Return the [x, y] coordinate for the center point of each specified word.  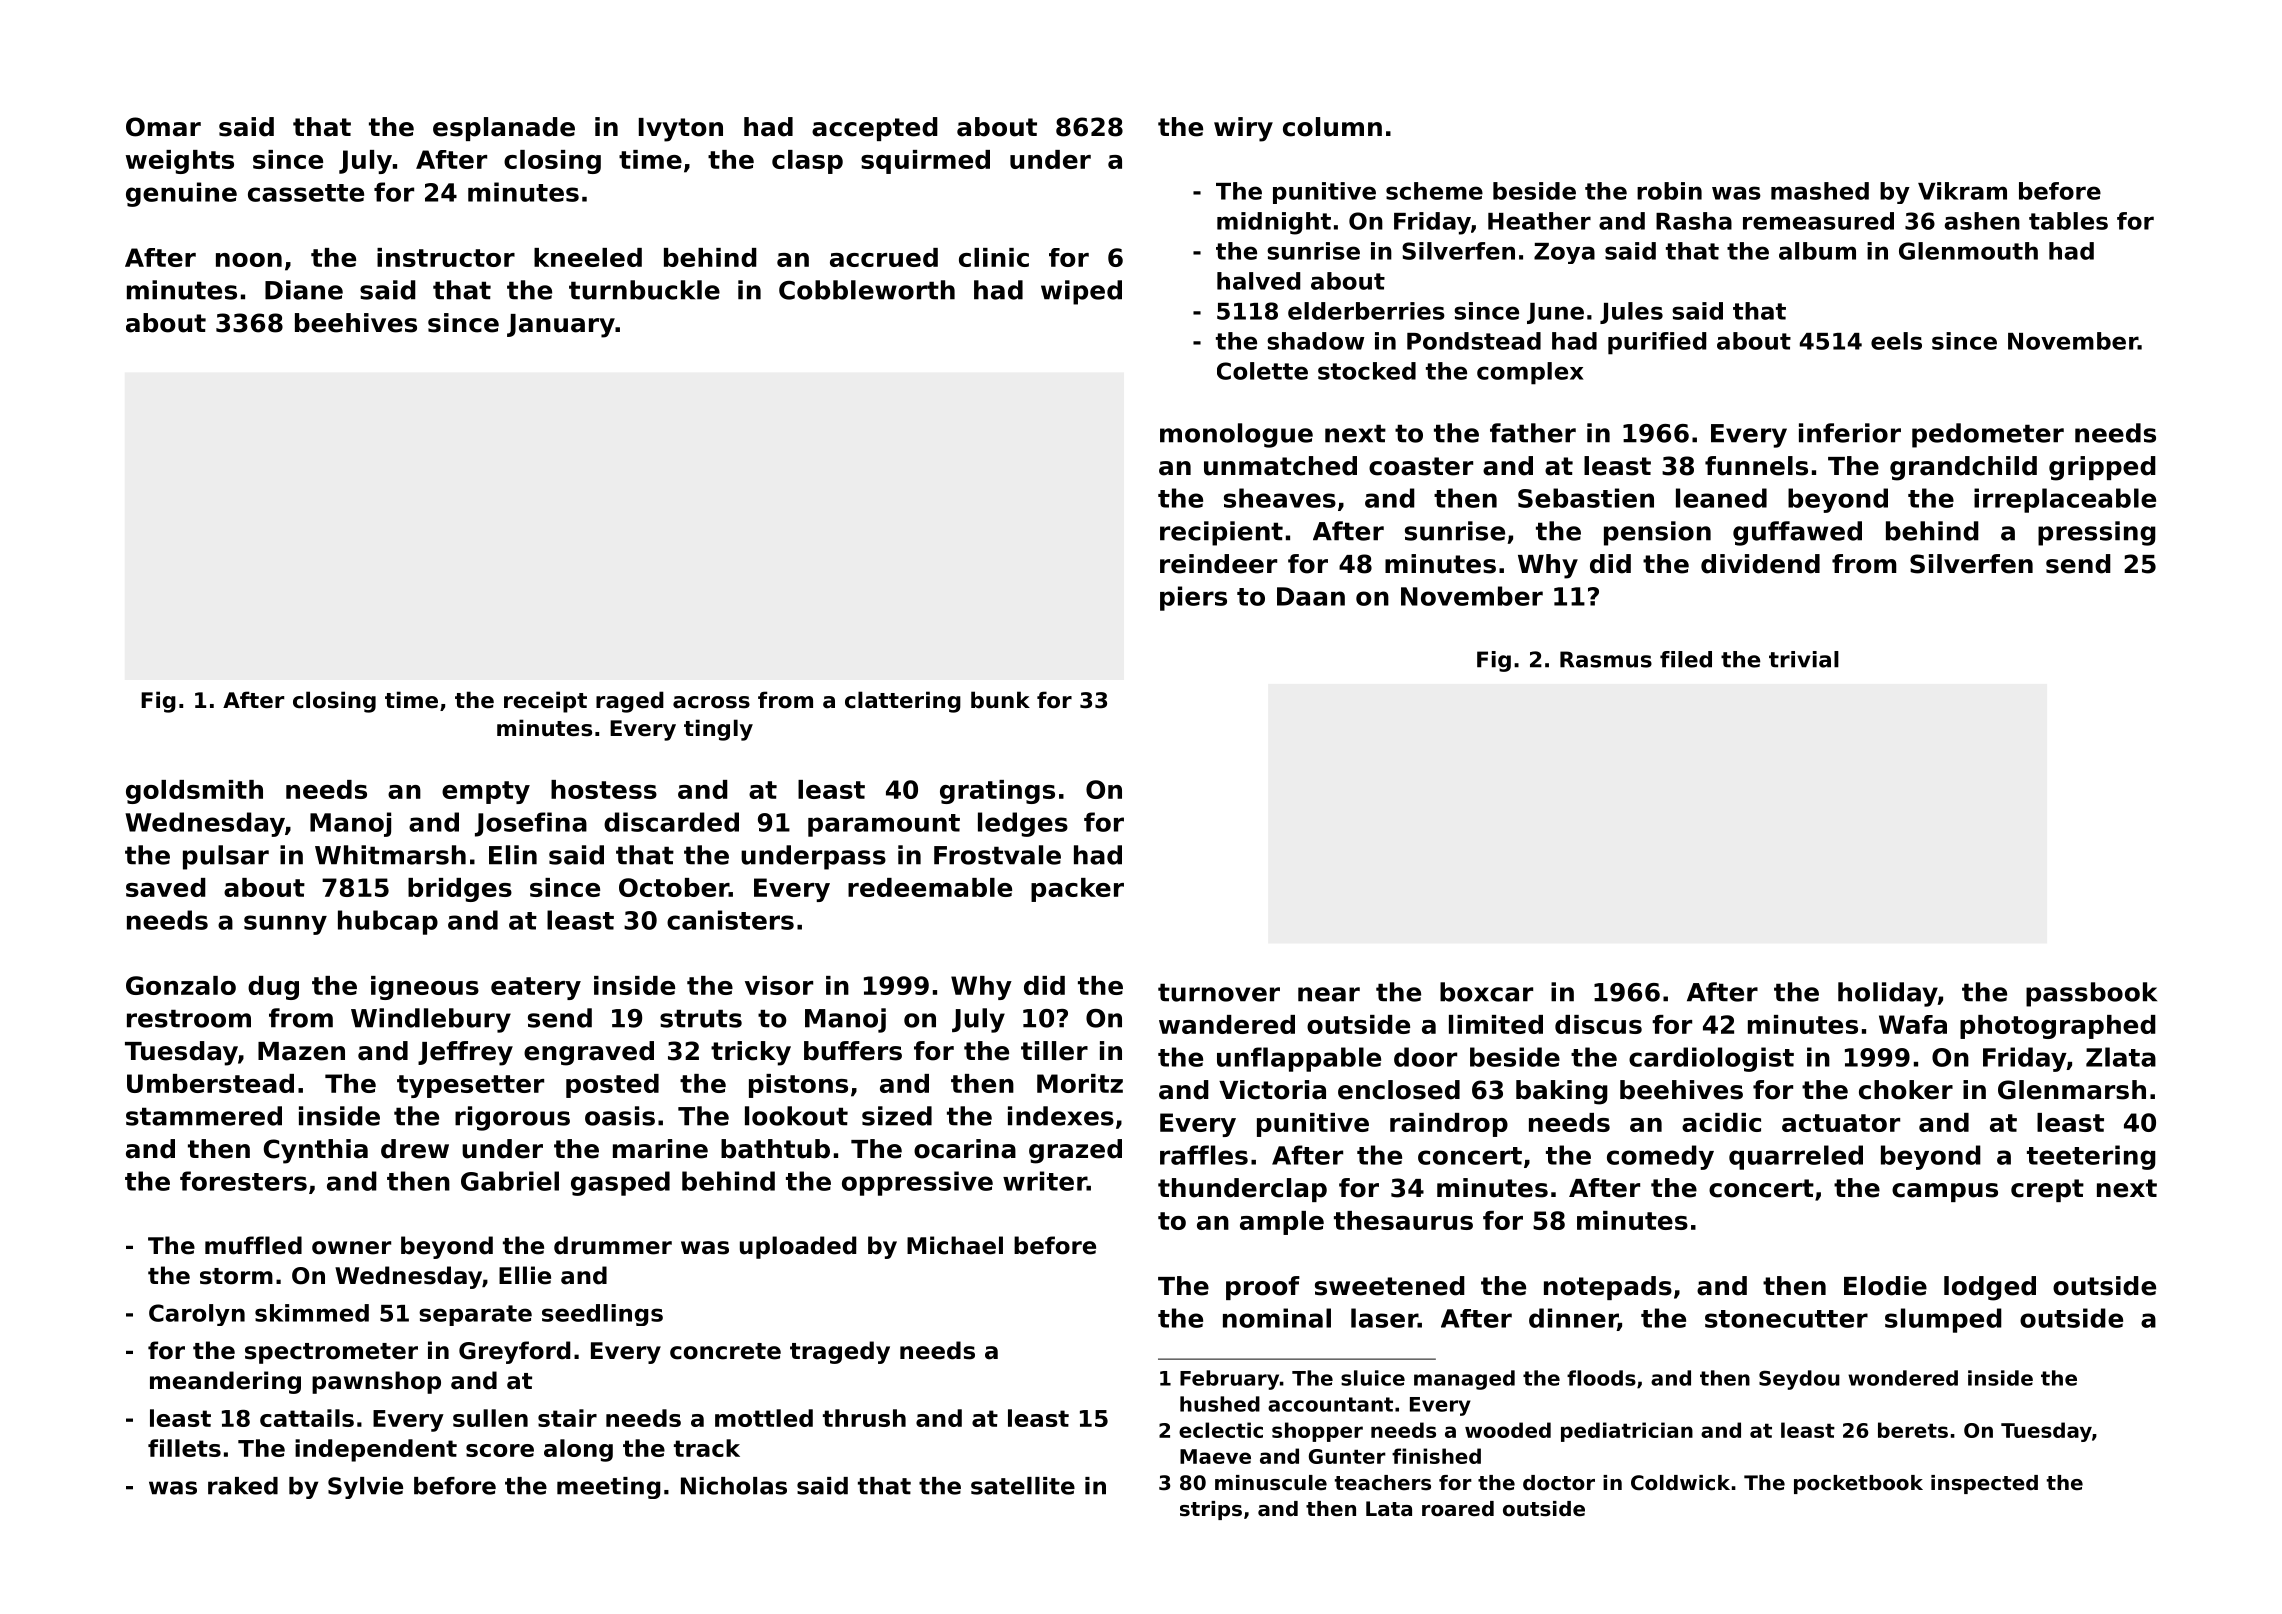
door [1425, 1057]
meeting [608, 1488]
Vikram [1962, 191]
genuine [181, 194]
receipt [545, 702]
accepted [875, 129]
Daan [1311, 596]
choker [1906, 1090]
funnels [1756, 466]
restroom [189, 1018]
